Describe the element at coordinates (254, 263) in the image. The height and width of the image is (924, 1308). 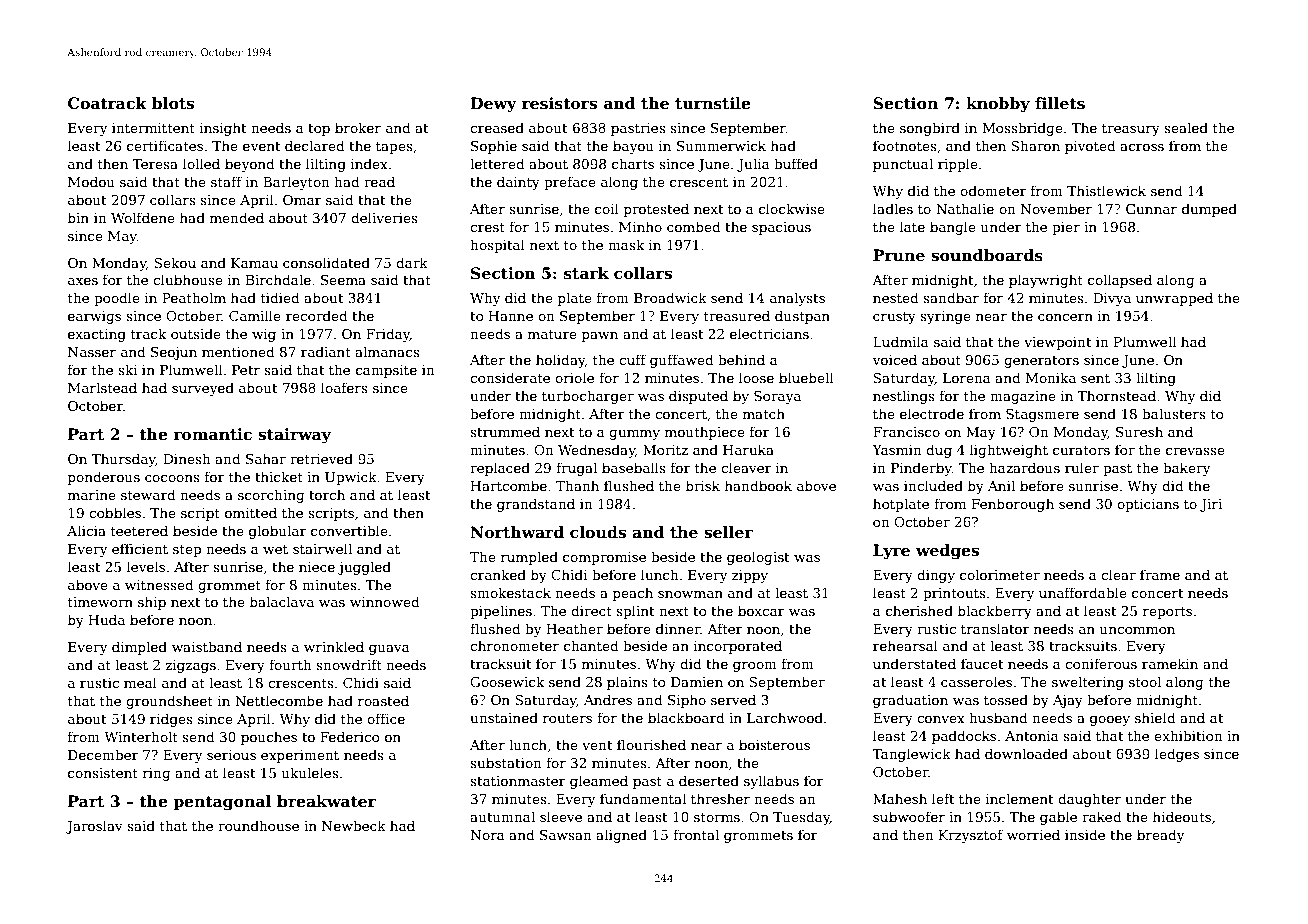
I see `Kamau` at that location.
